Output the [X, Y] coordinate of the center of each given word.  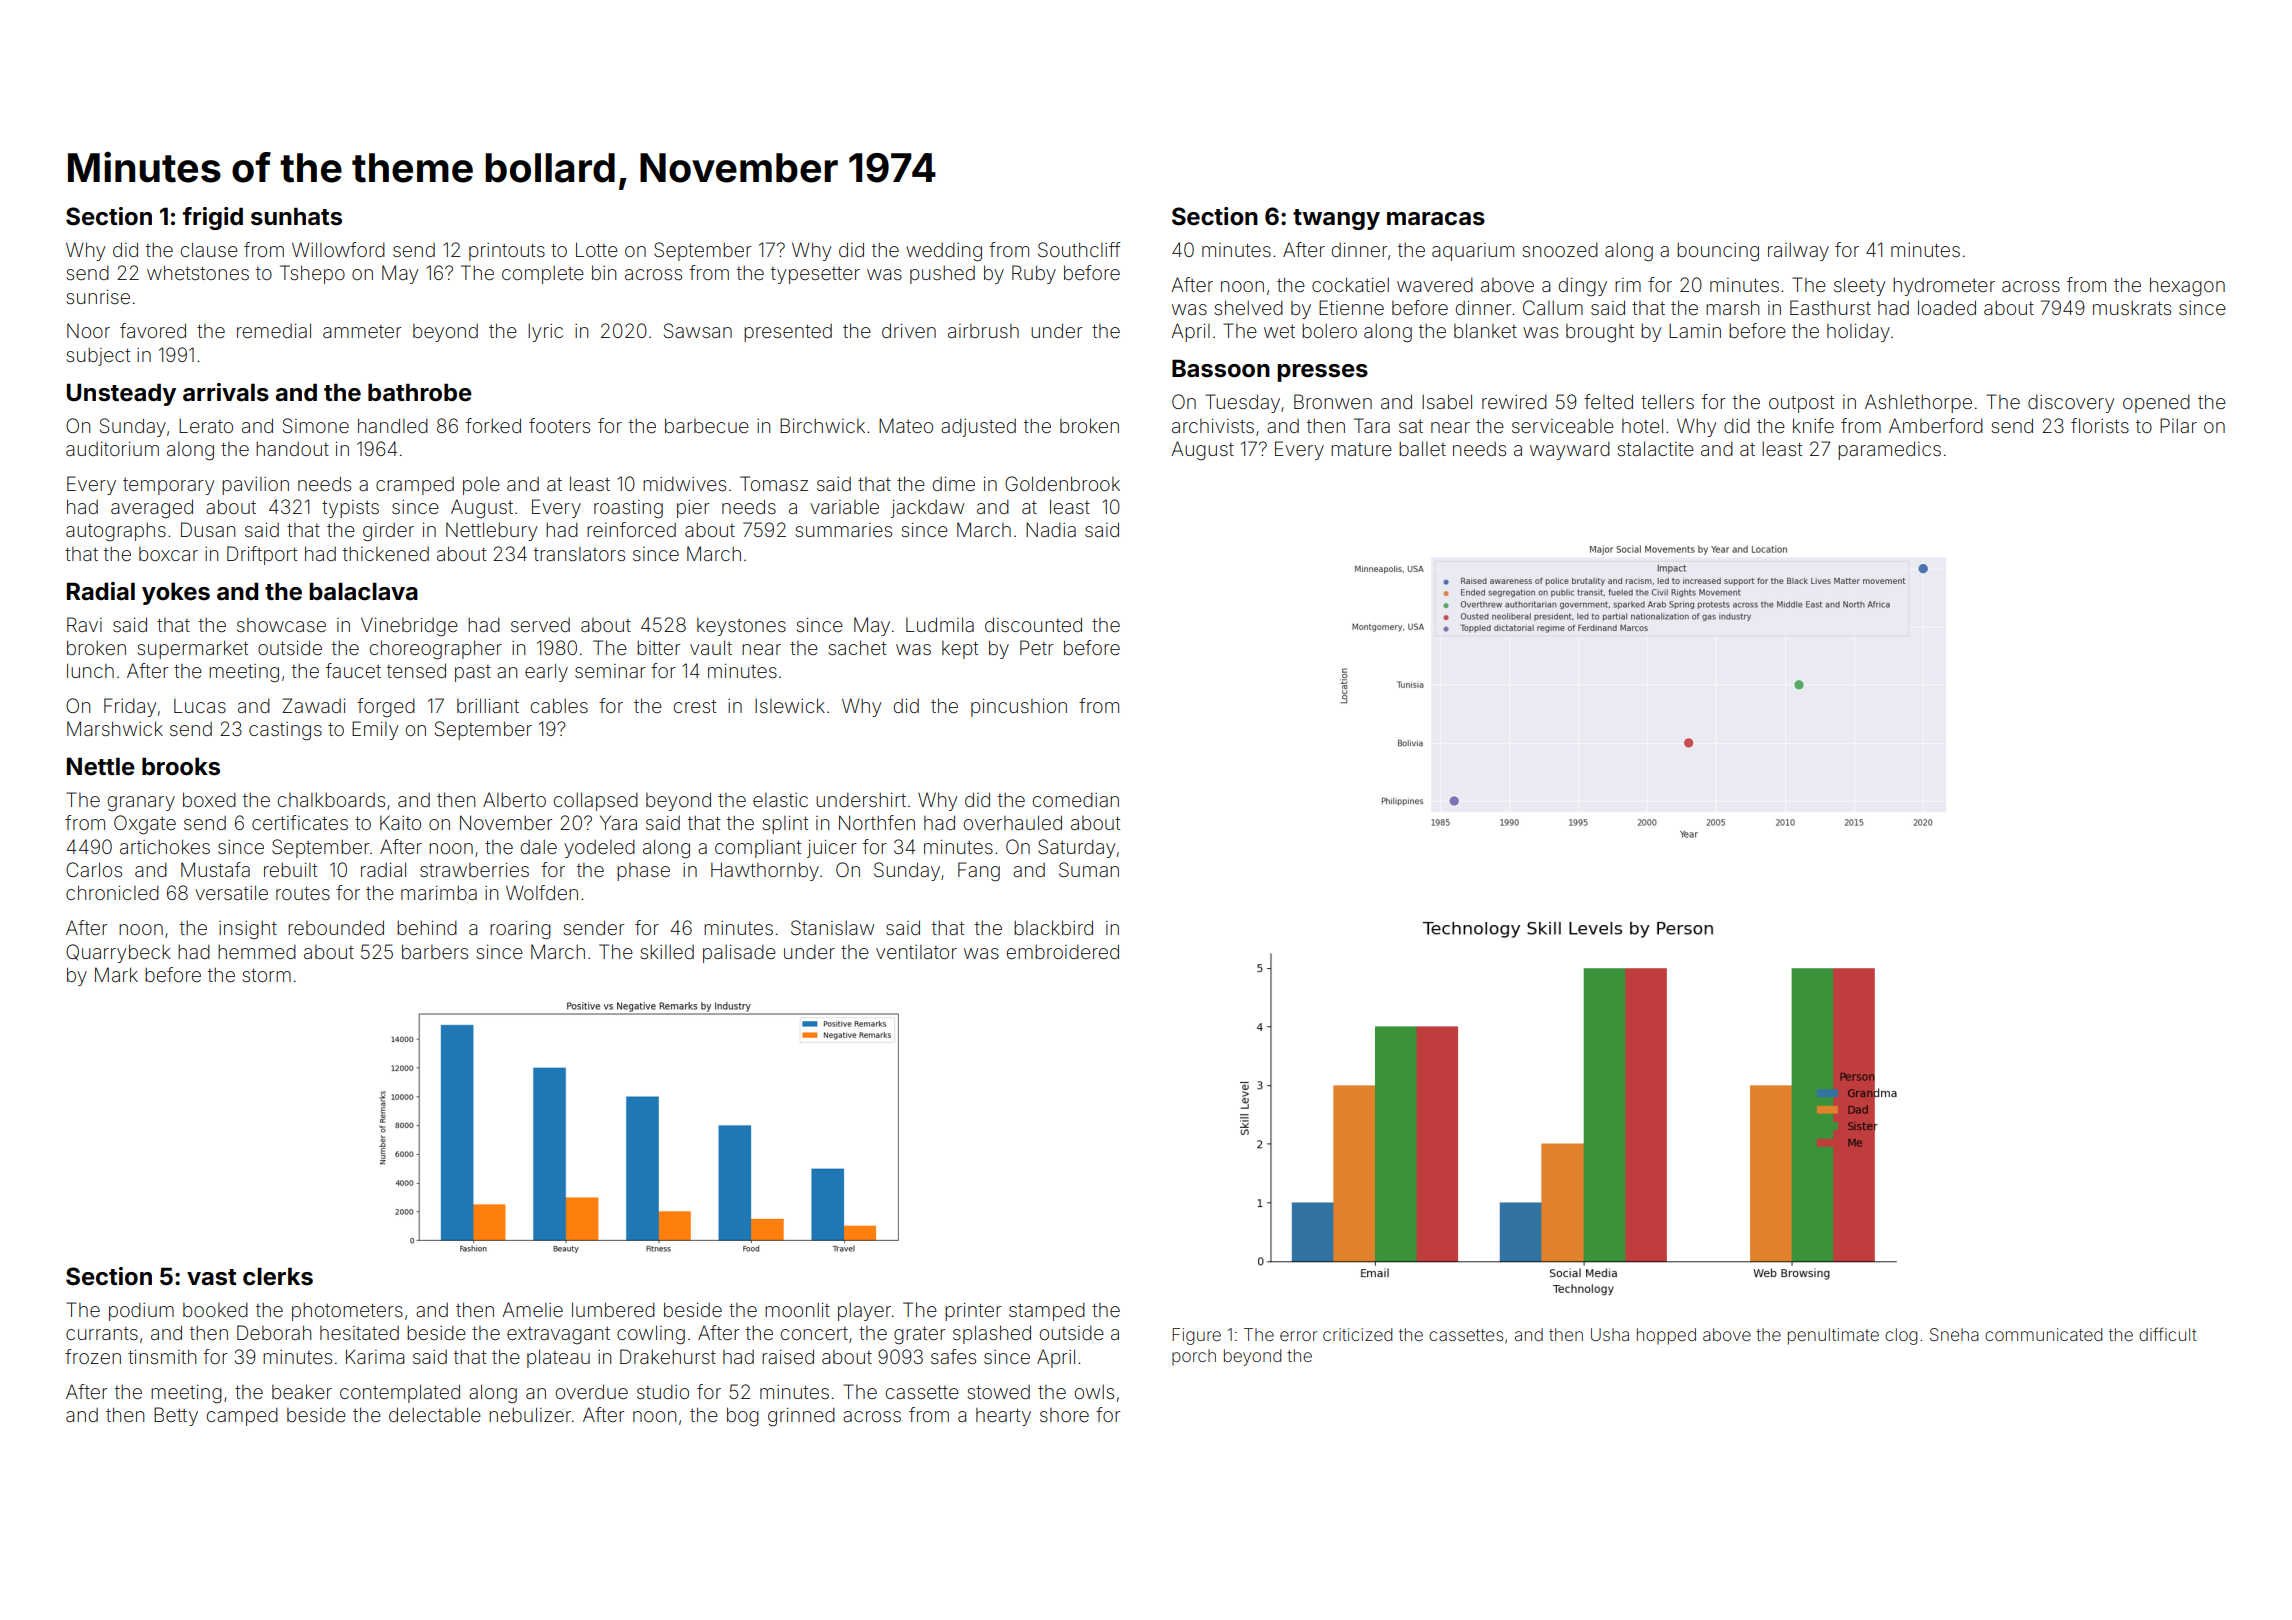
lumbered [613, 1309]
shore [1064, 1415]
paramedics [1889, 450]
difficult [2167, 1334]
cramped [415, 486]
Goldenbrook [1062, 483]
